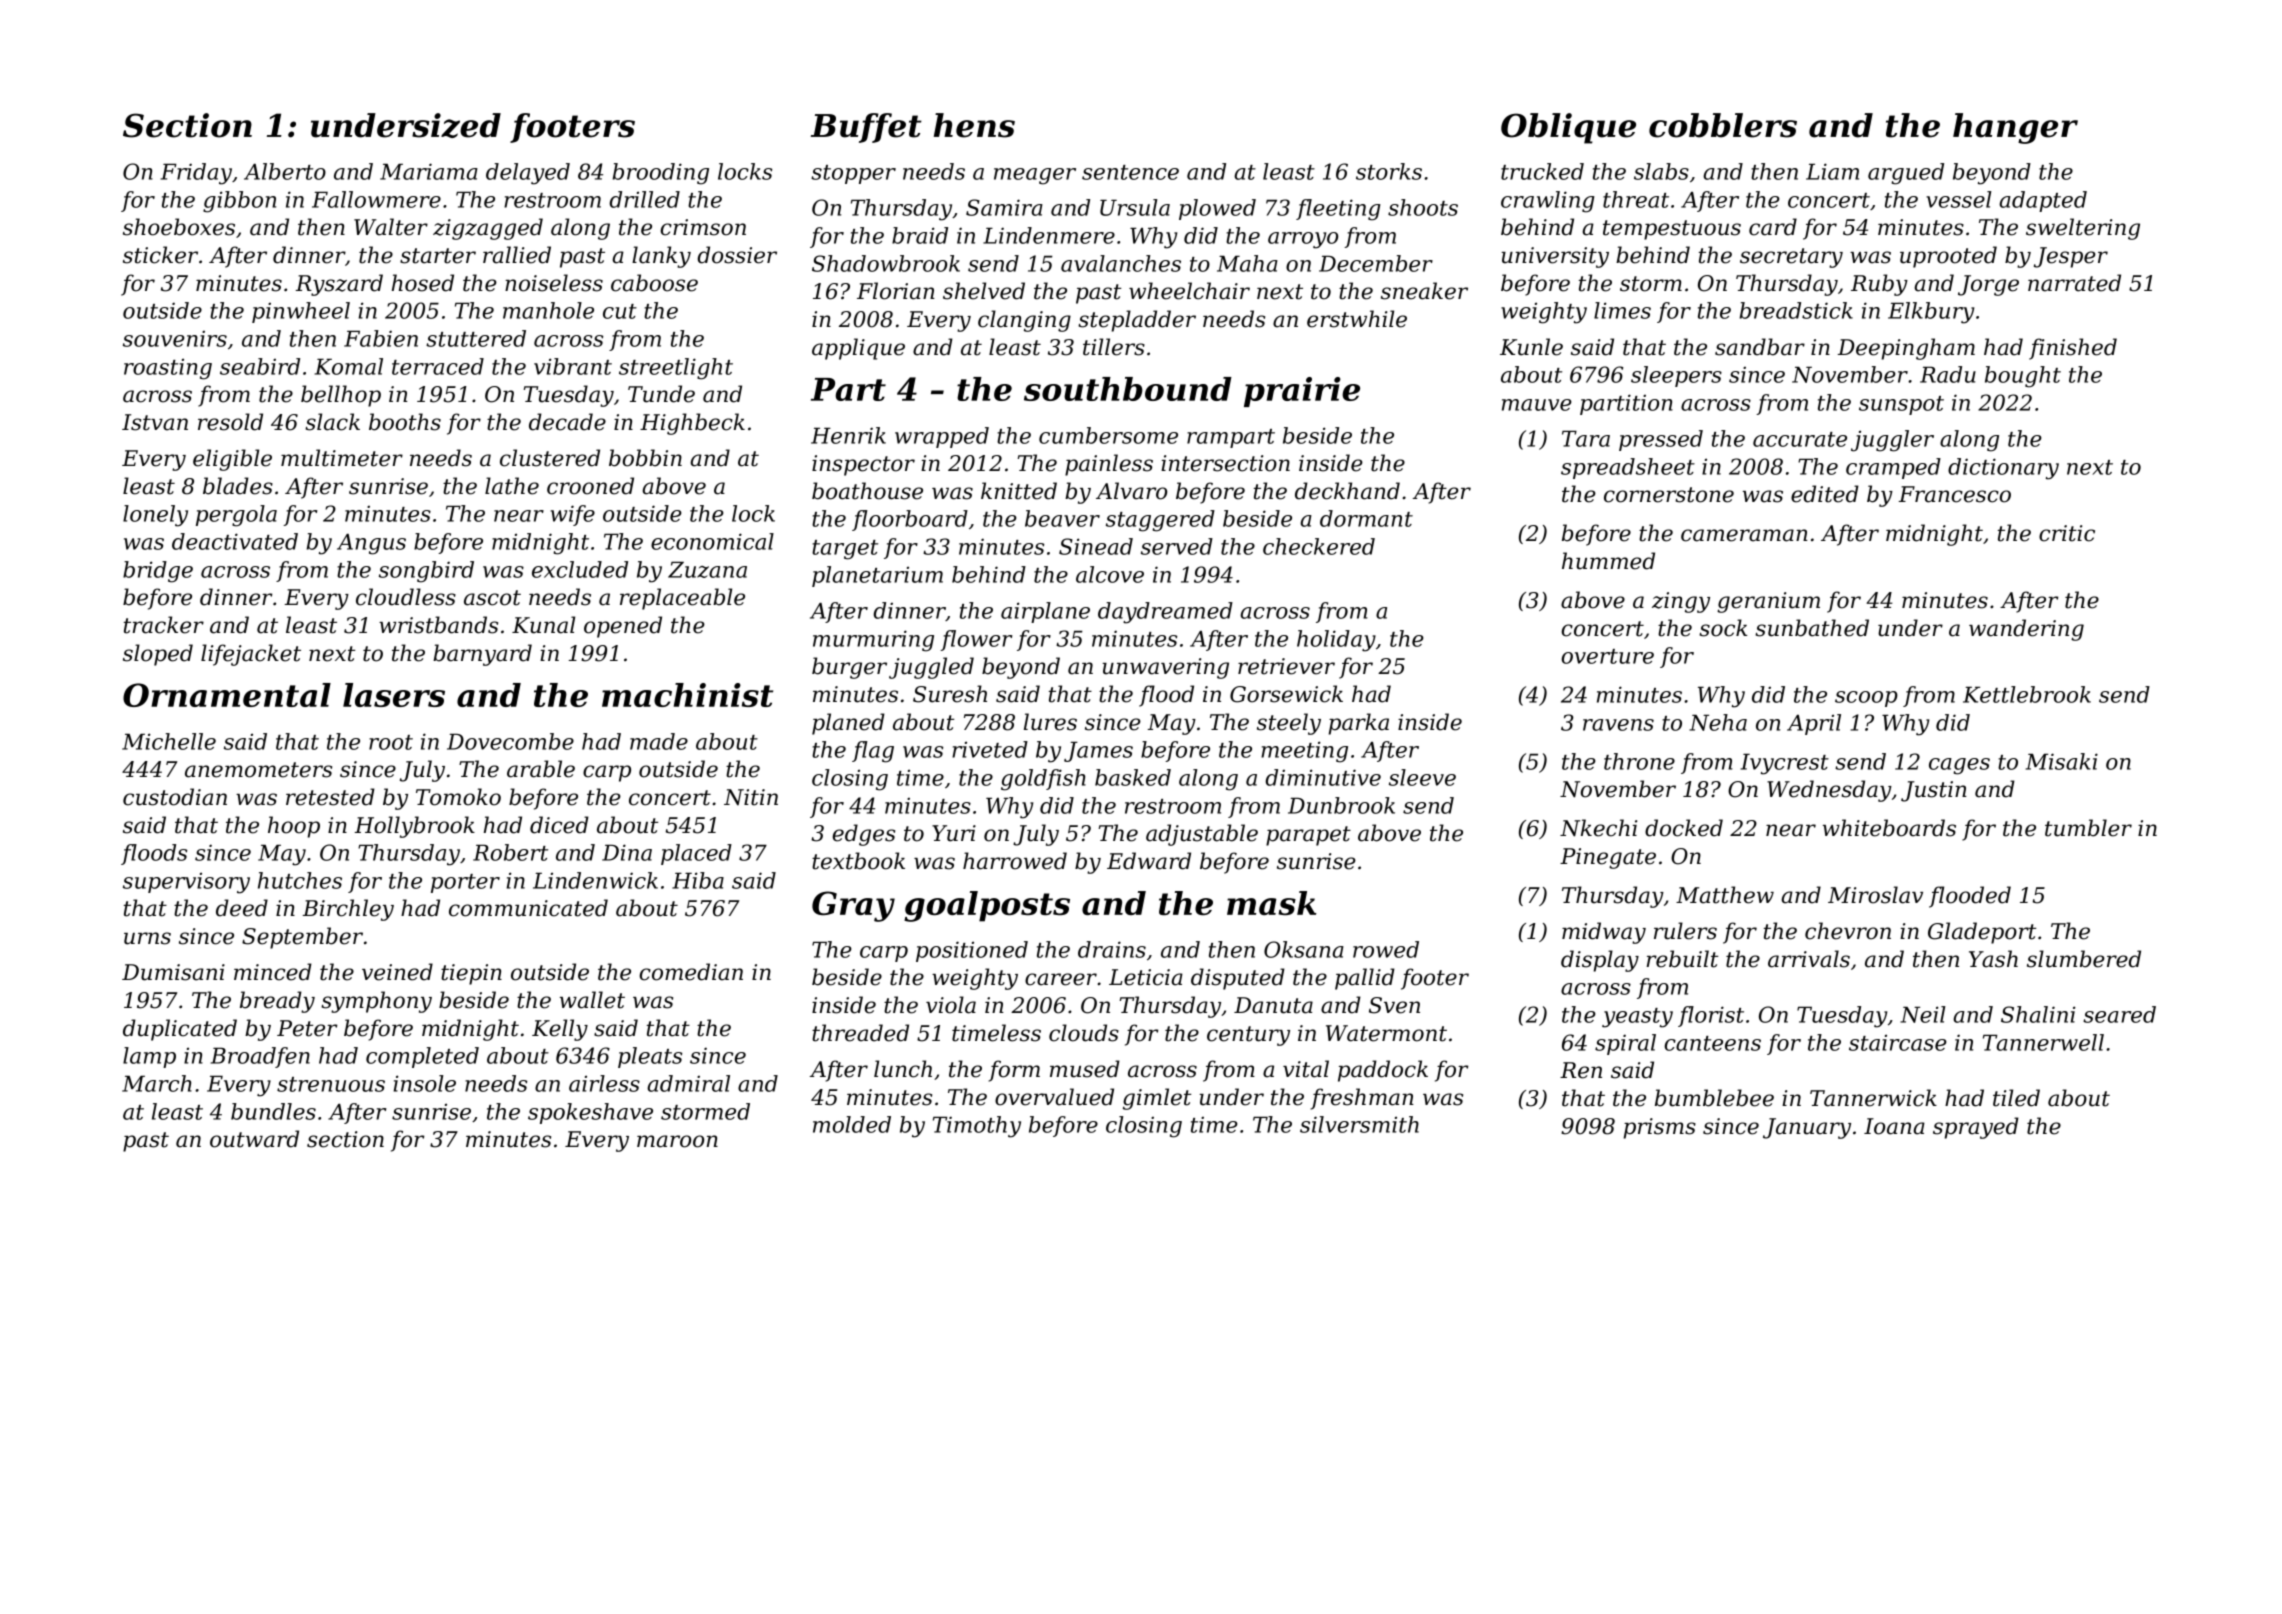  I want to click on Alberto, so click(285, 171).
